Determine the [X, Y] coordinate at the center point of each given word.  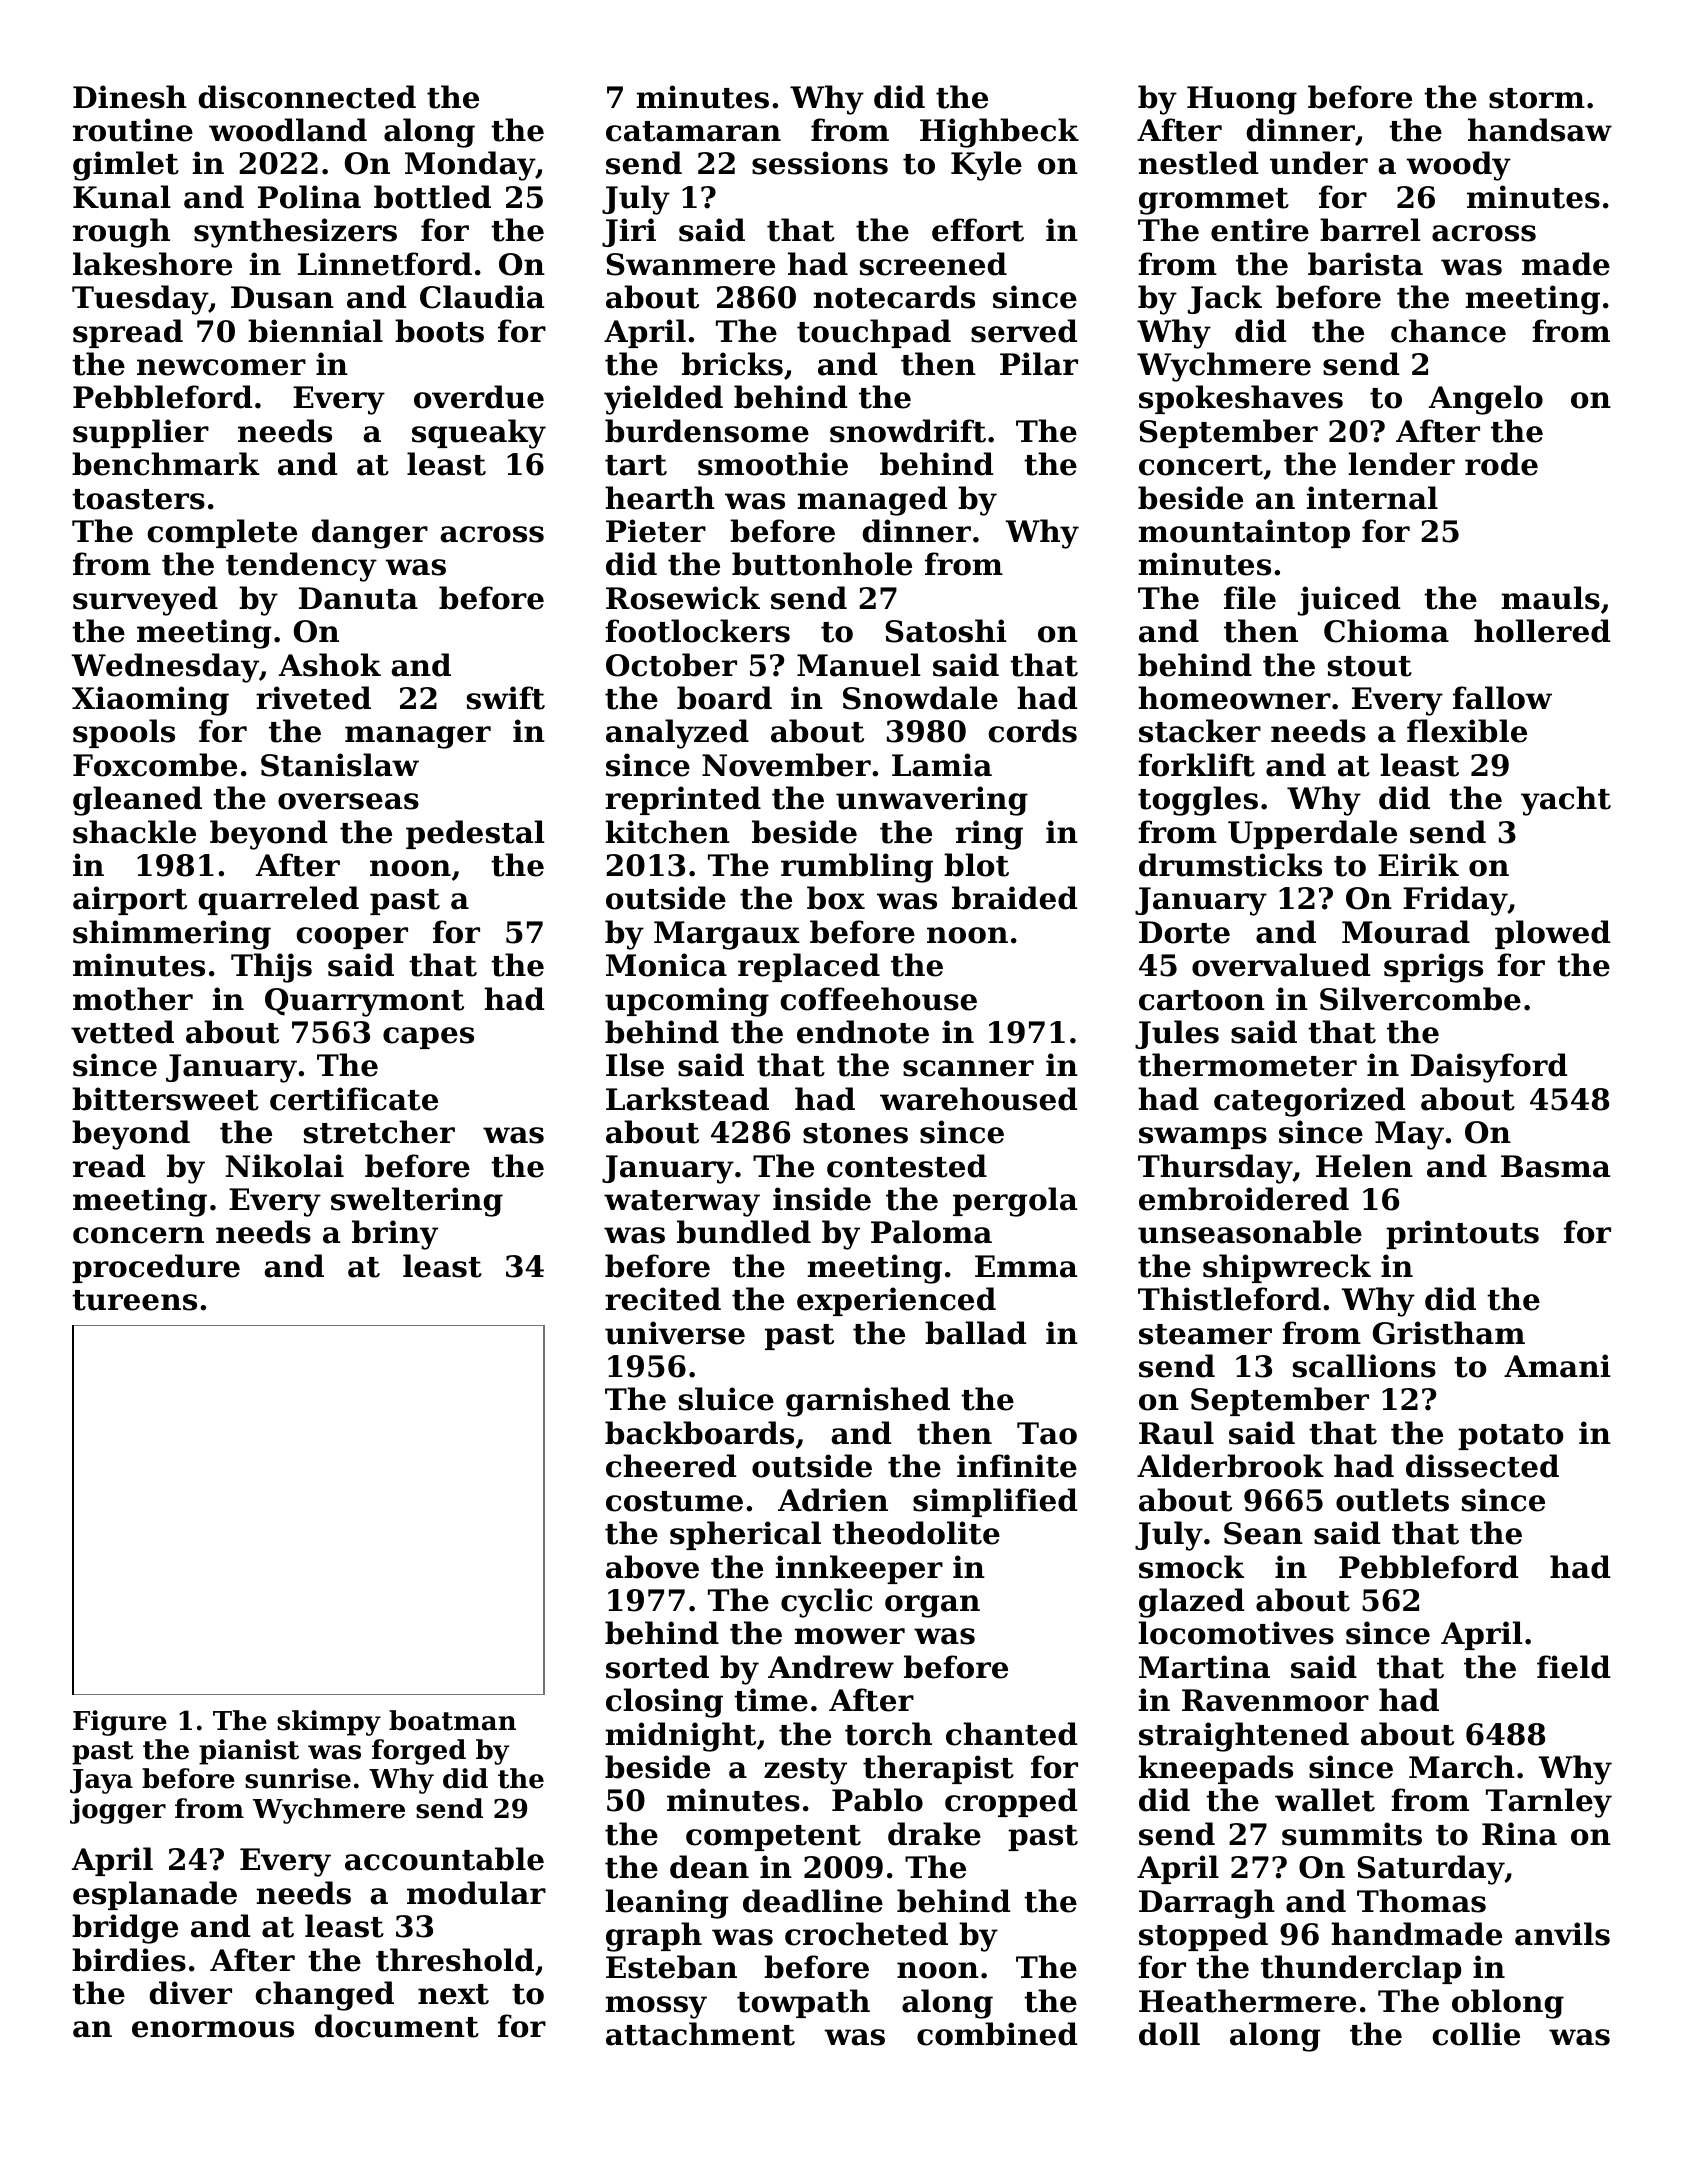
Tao [1047, 1433]
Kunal [122, 197]
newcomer [221, 367]
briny [395, 1235]
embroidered [1244, 1199]
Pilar [1039, 364]
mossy [656, 2007]
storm [1537, 98]
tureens [134, 1300]
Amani [1557, 1366]
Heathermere [1247, 2001]
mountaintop [1244, 533]
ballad [975, 1333]
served [1024, 331]
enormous [213, 2029]
